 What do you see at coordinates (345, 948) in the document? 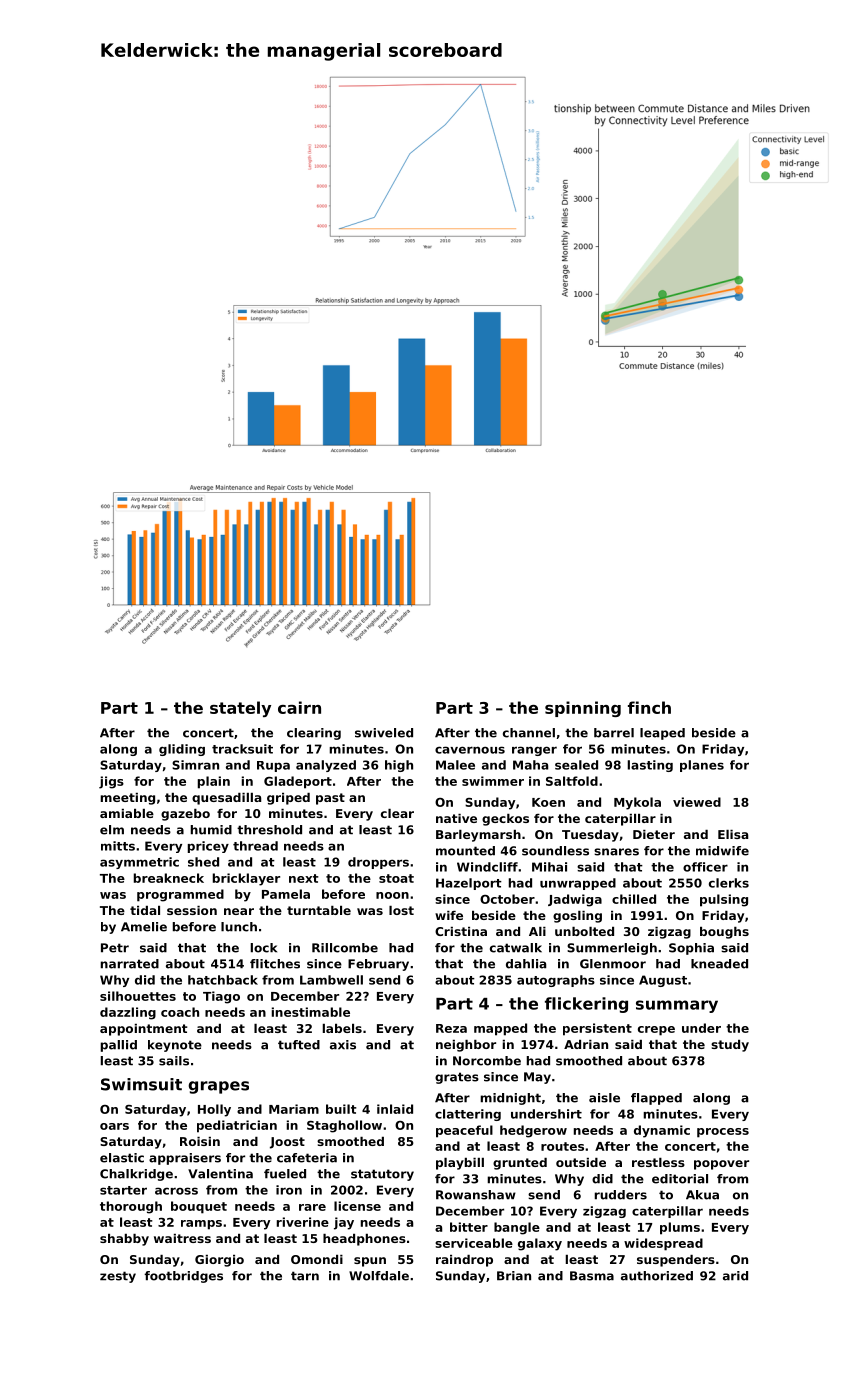
I see `Rillcombe` at bounding box center [345, 948].
